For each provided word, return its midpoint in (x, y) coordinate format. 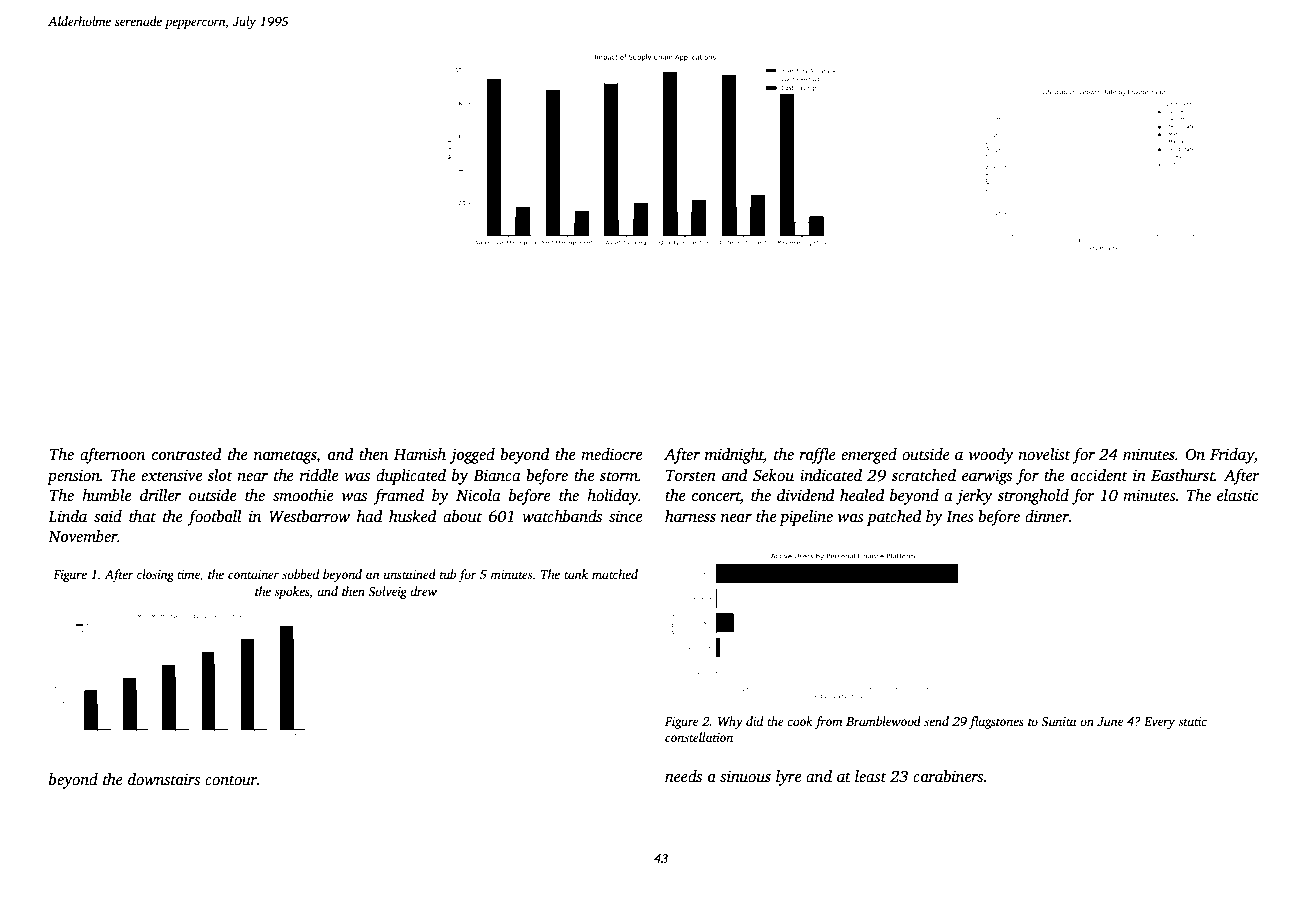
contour (231, 780)
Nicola (478, 495)
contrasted (187, 454)
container (253, 574)
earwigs (987, 477)
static (1192, 721)
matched (615, 574)
